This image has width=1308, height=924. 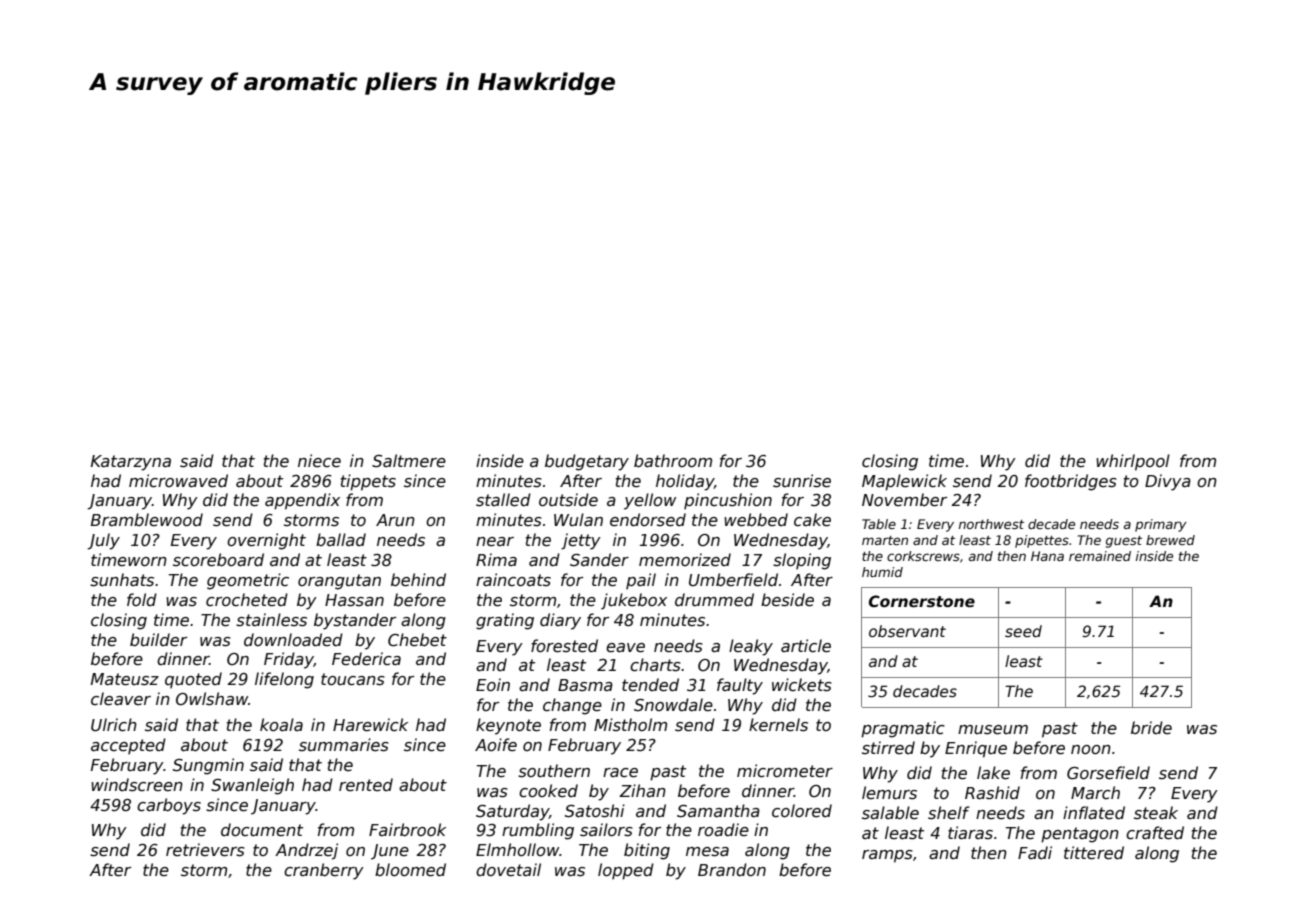 What do you see at coordinates (991, 524) in the image?
I see `northwest` at bounding box center [991, 524].
